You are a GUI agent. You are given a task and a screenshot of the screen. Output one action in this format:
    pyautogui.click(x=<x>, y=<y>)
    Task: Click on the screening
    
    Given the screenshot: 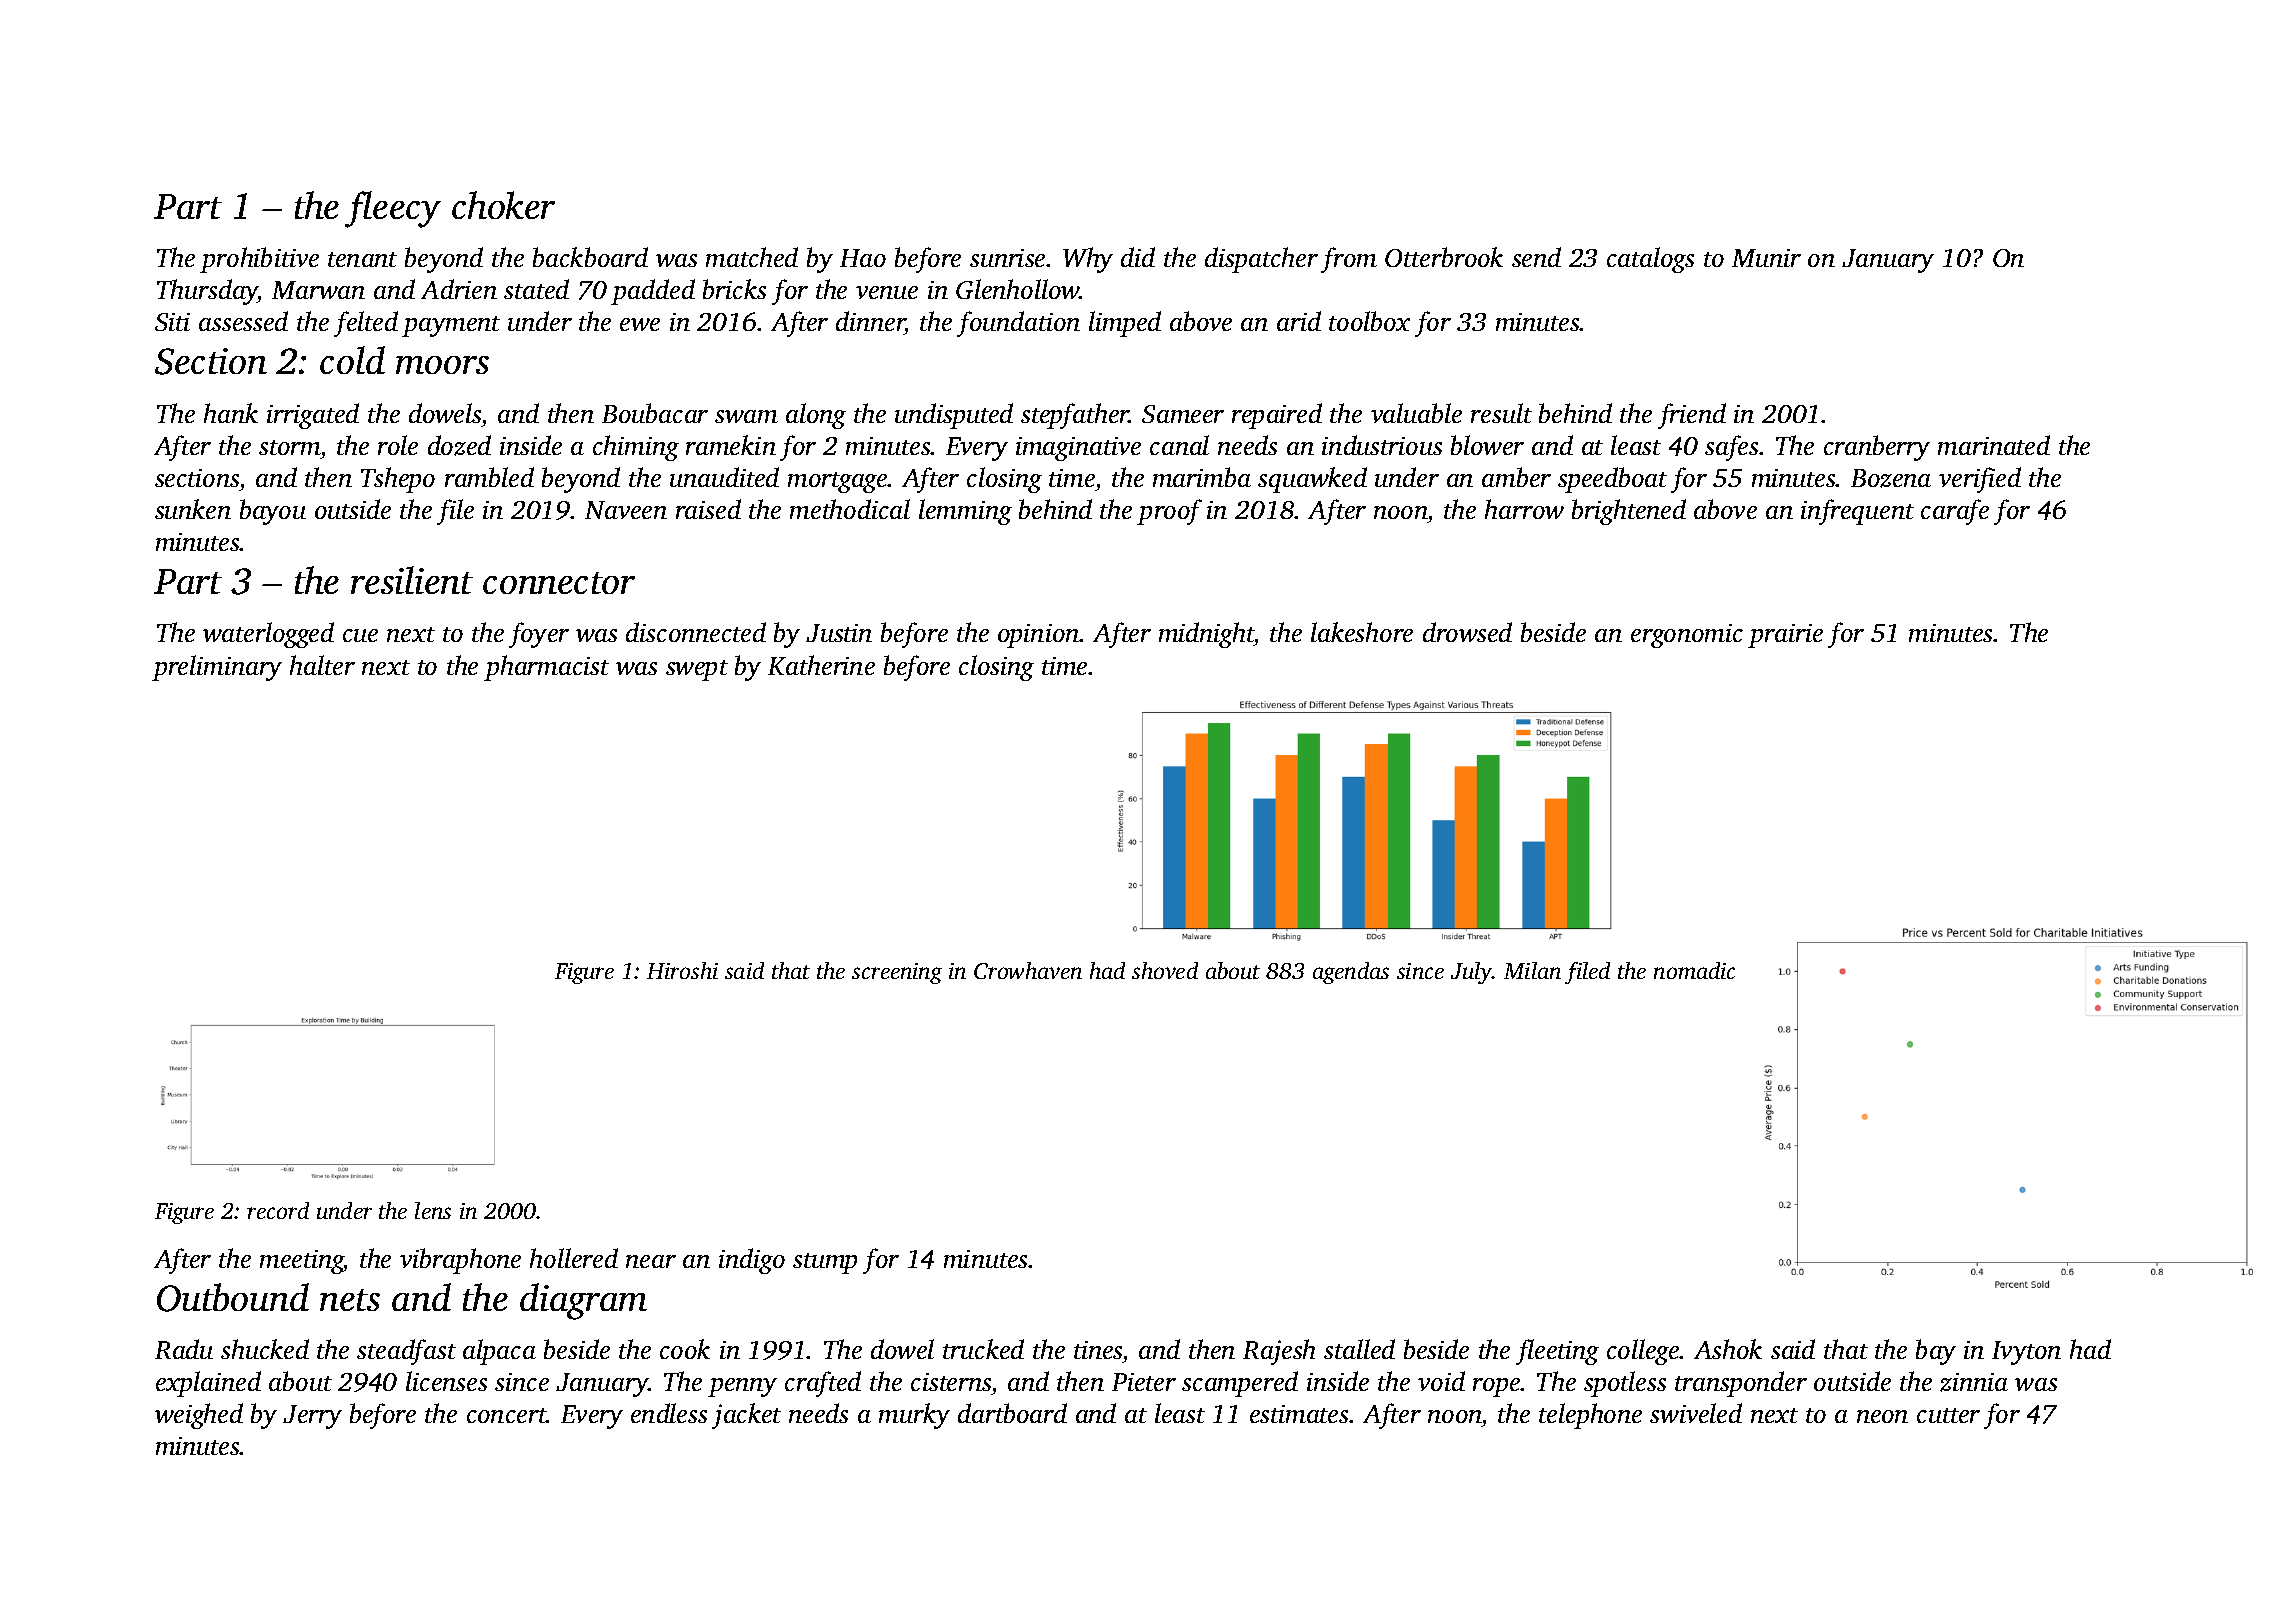 What is the action you would take?
    pyautogui.click(x=897, y=973)
